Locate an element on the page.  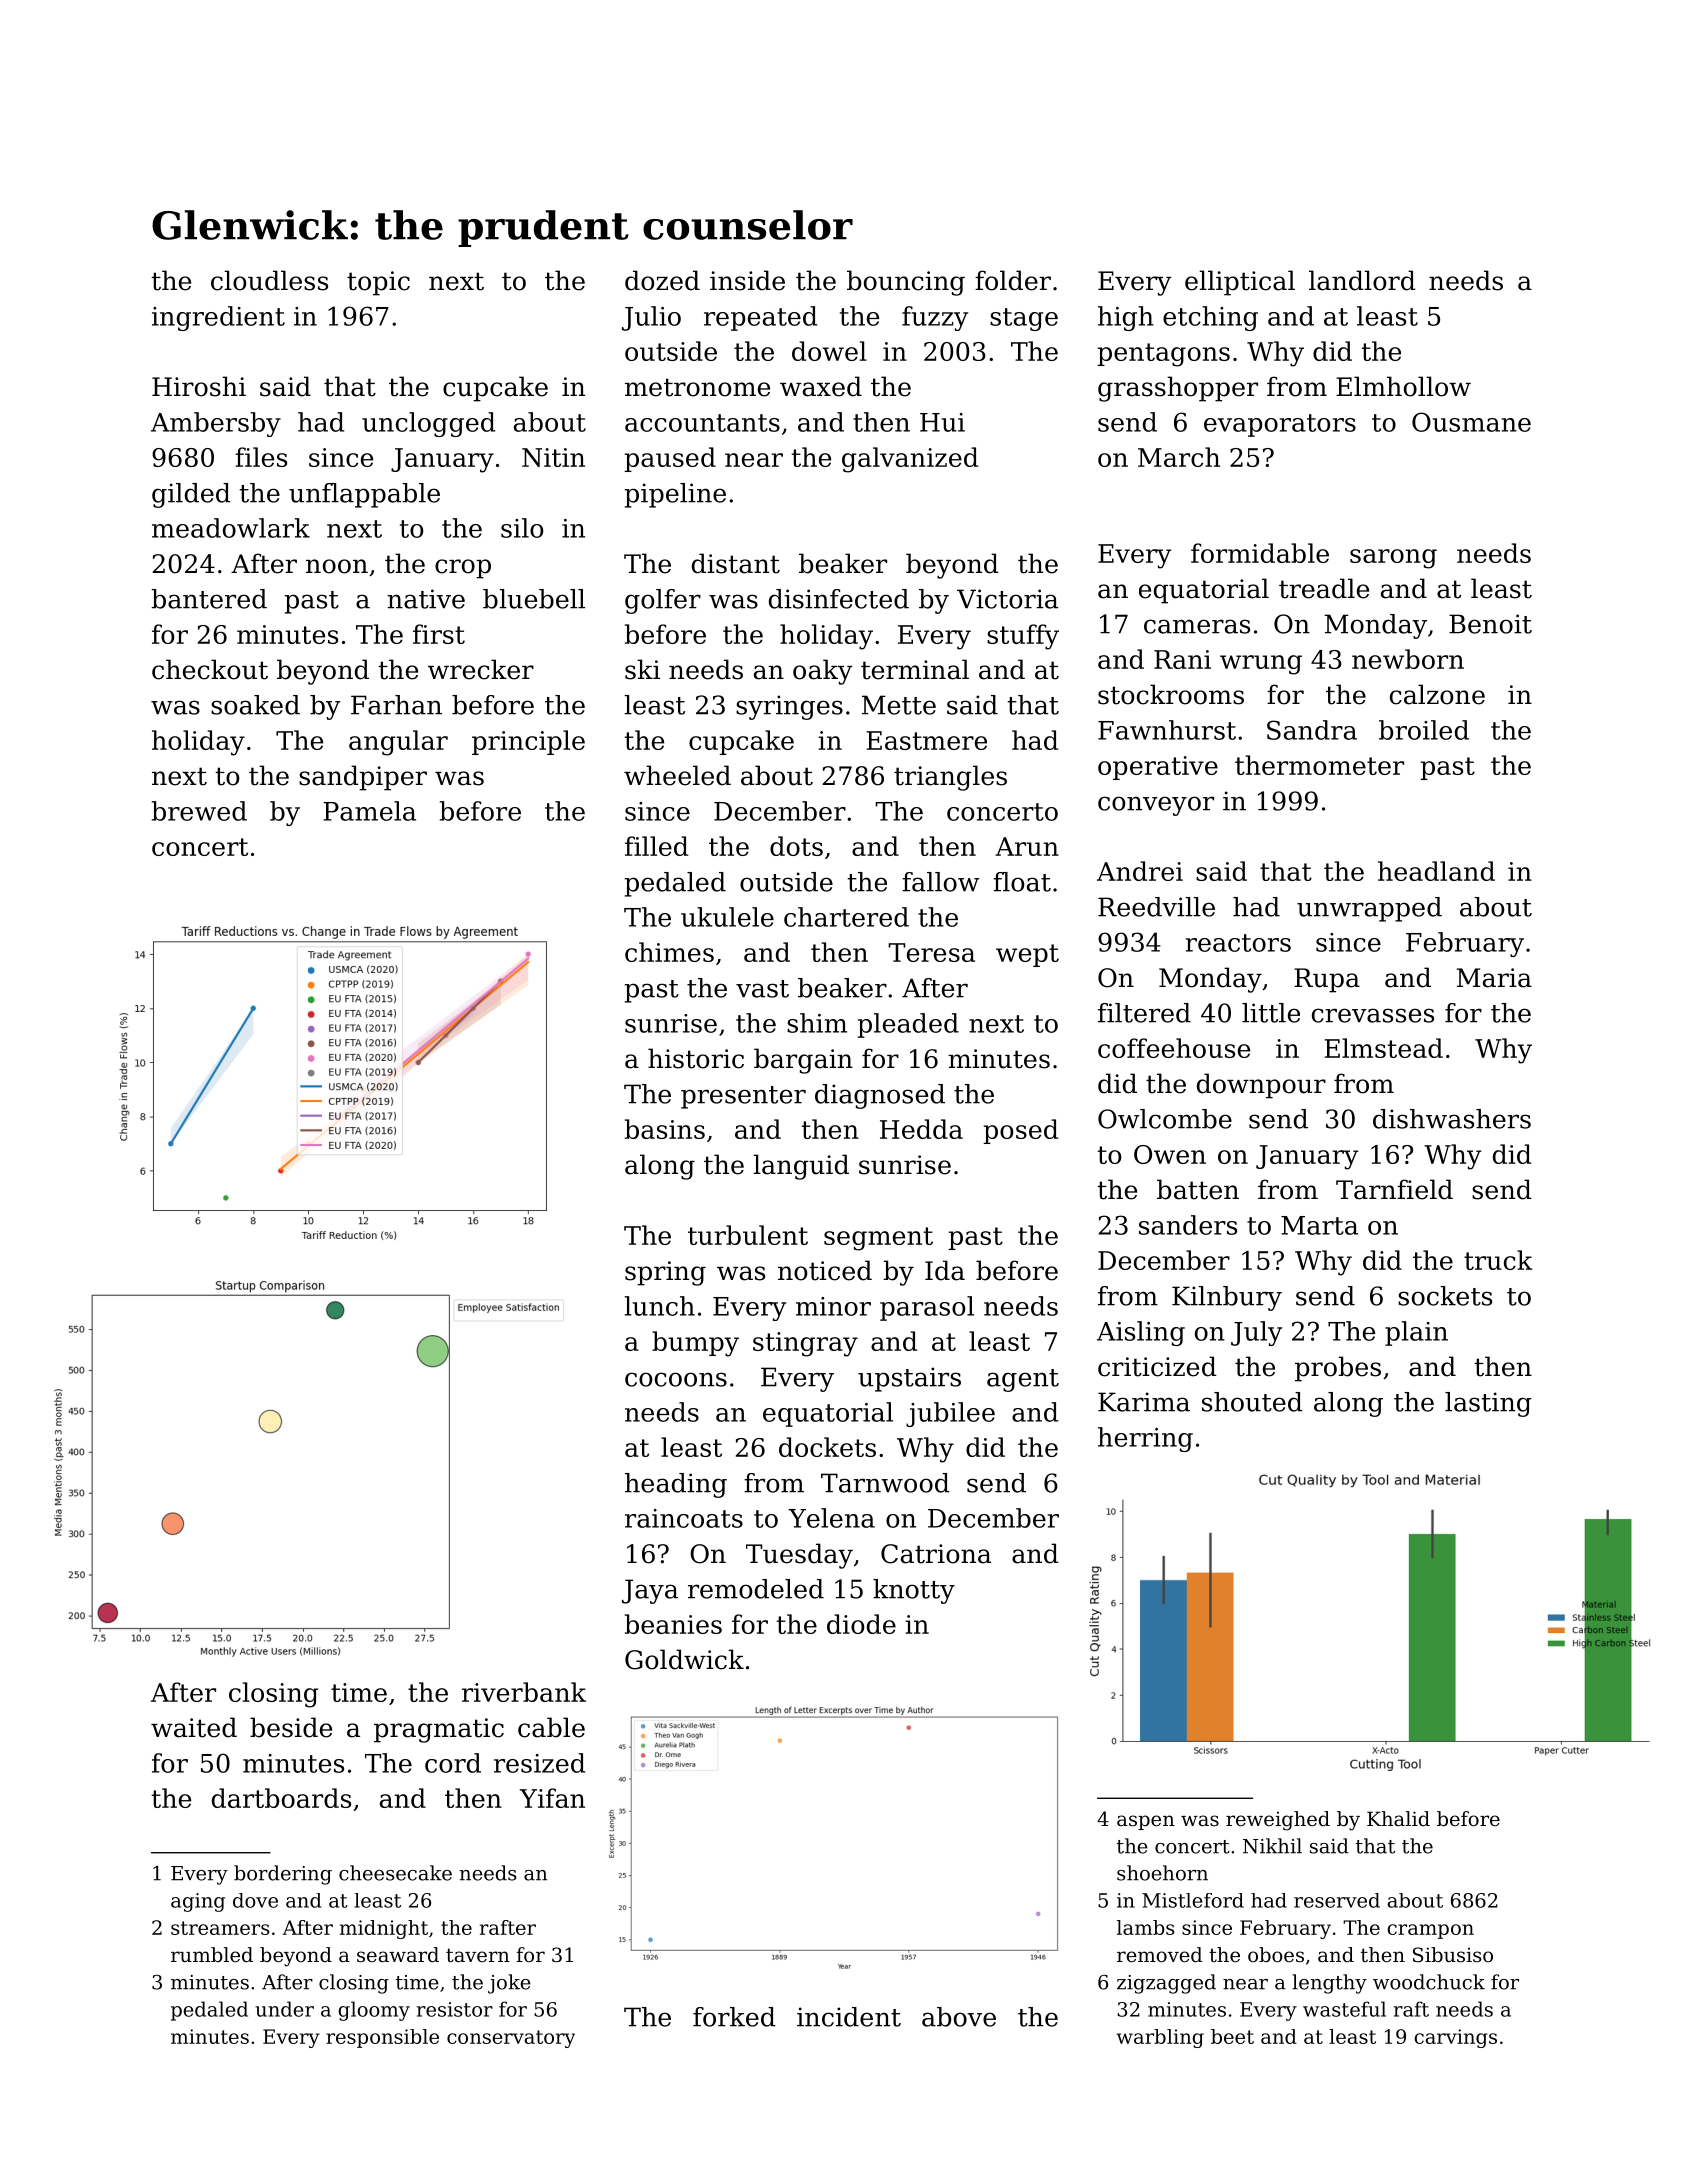
thermometer is located at coordinates (1319, 765).
